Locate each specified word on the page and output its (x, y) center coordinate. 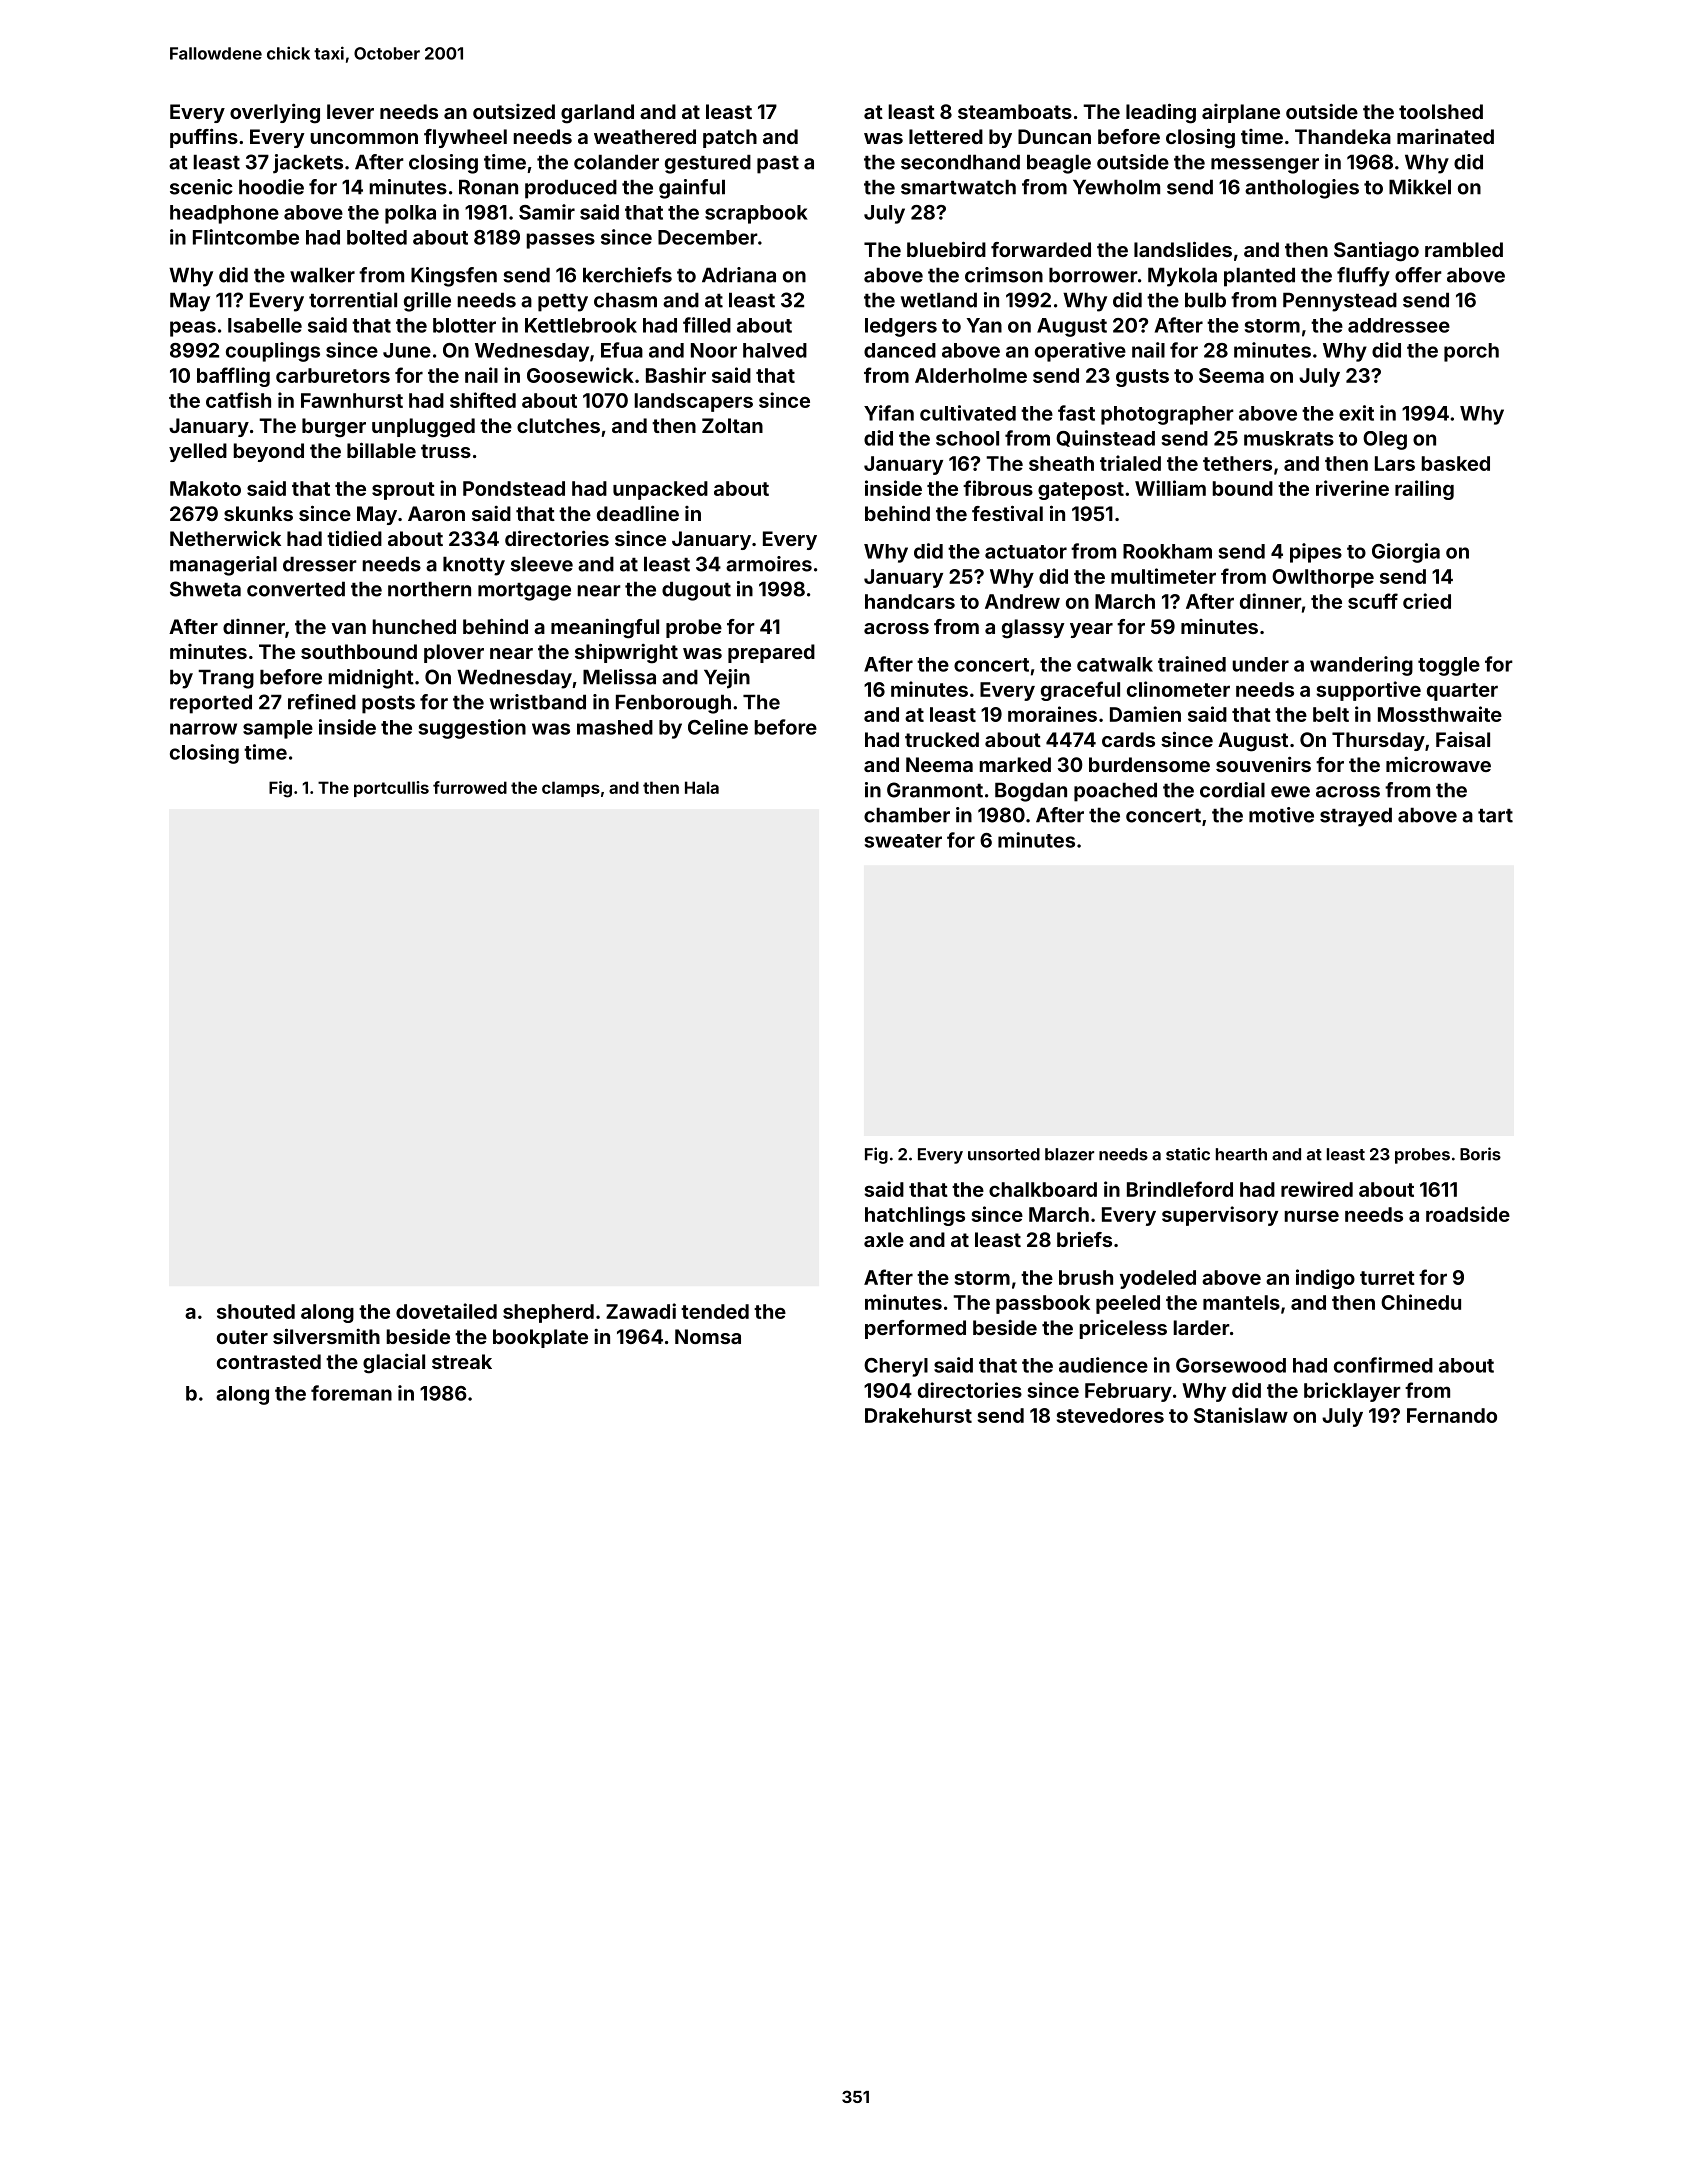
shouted (256, 1311)
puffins (204, 138)
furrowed (470, 787)
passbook (1043, 1304)
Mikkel (1420, 187)
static (1188, 1154)
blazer (1069, 1154)
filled (707, 325)
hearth (1241, 1154)
